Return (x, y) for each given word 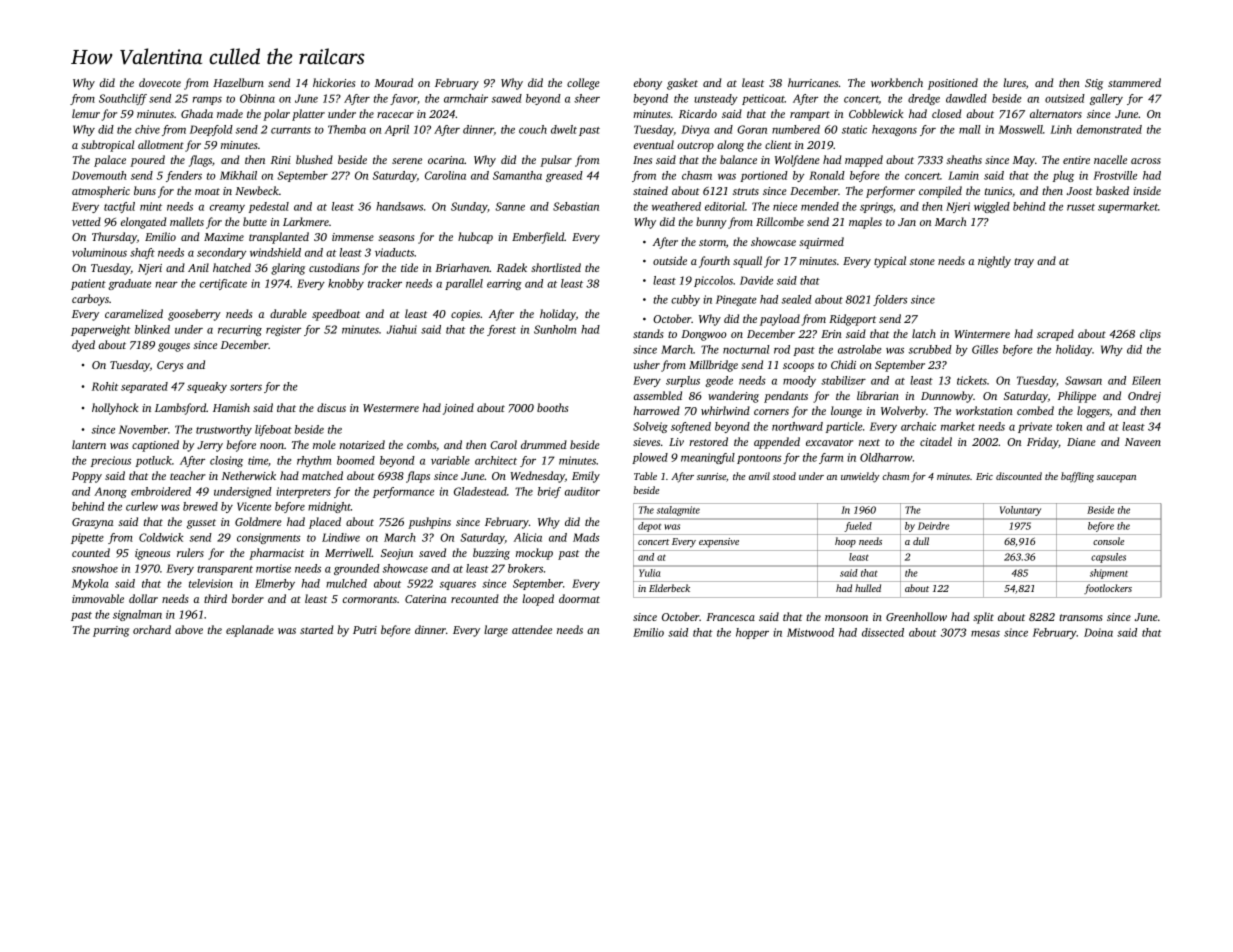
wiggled (992, 207)
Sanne (510, 206)
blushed (314, 159)
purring (111, 631)
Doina (1098, 632)
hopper (752, 633)
